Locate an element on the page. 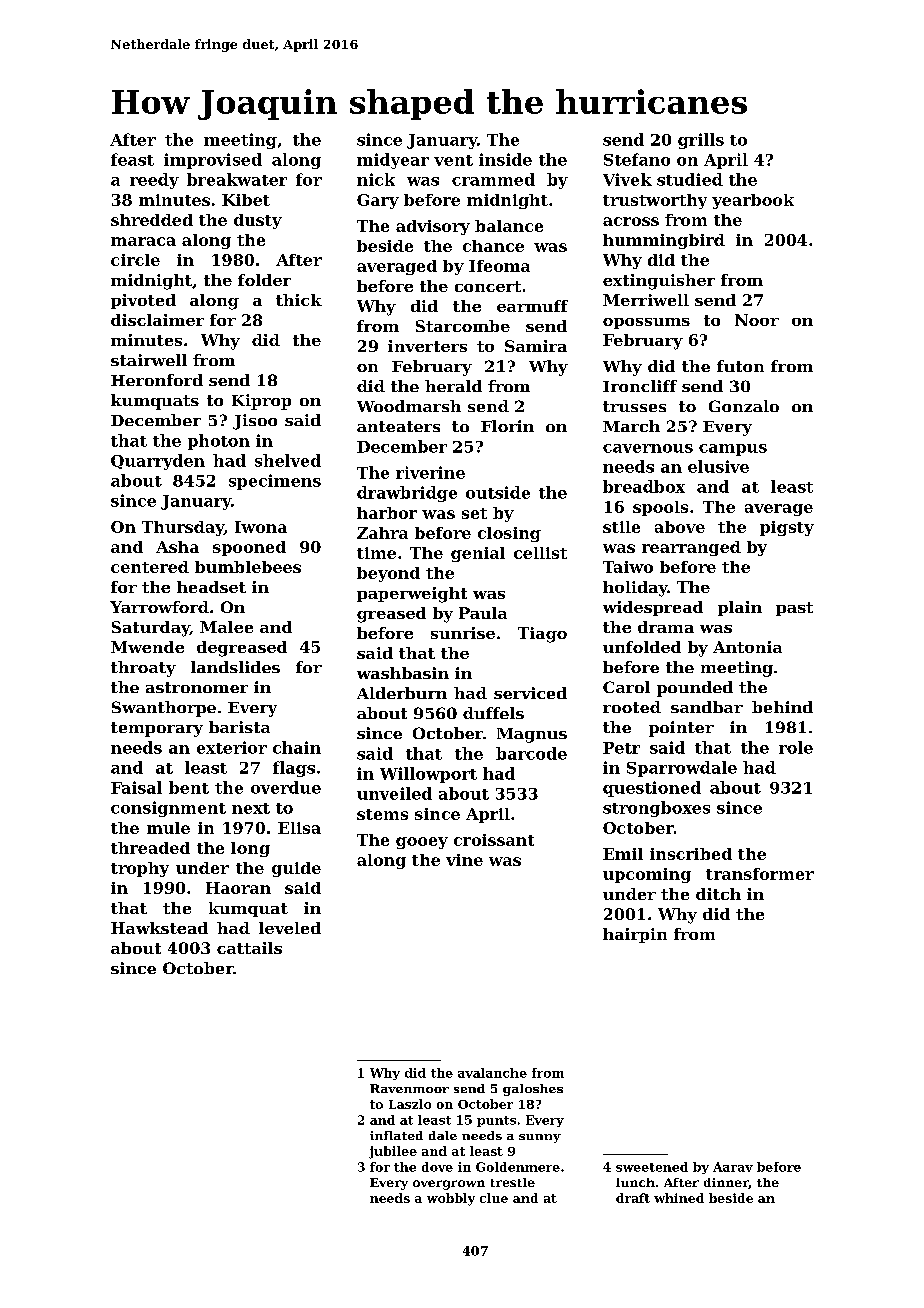 Image resolution: width=924 pixels, height=1308 pixels. jubilee is located at coordinates (393, 1152).
